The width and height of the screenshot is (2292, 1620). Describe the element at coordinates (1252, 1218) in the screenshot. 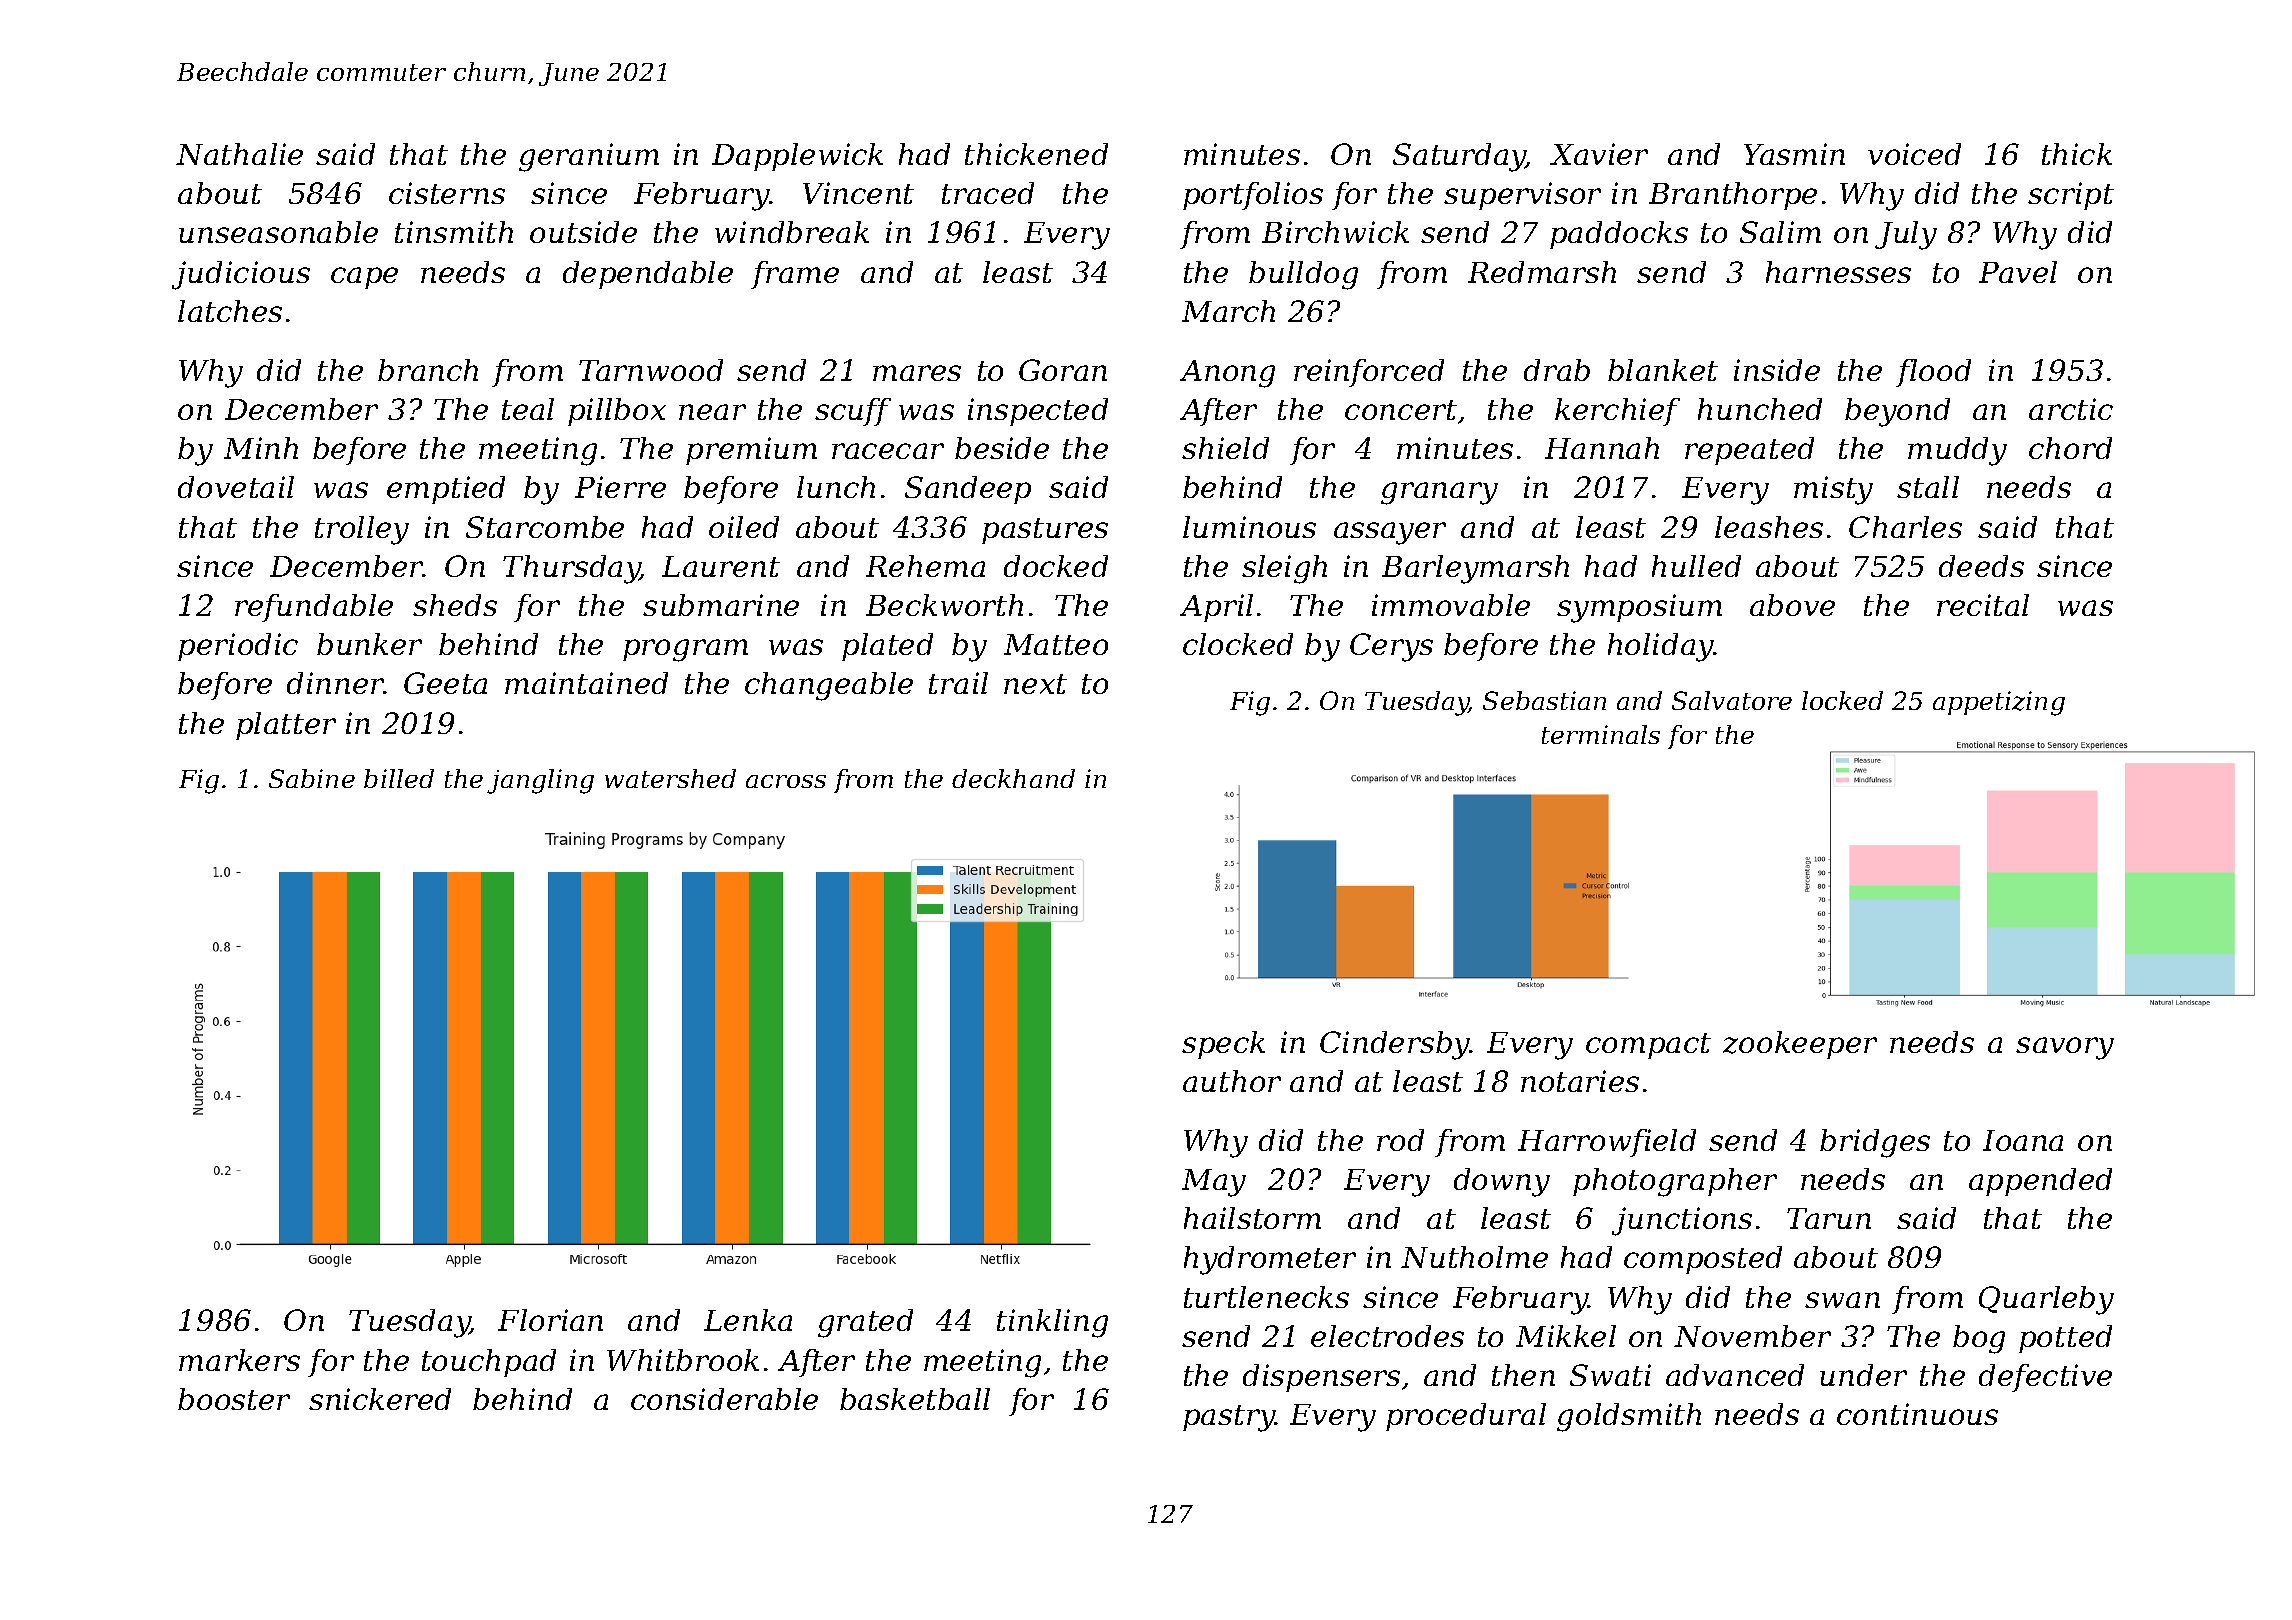

I see `hailstorm` at that location.
